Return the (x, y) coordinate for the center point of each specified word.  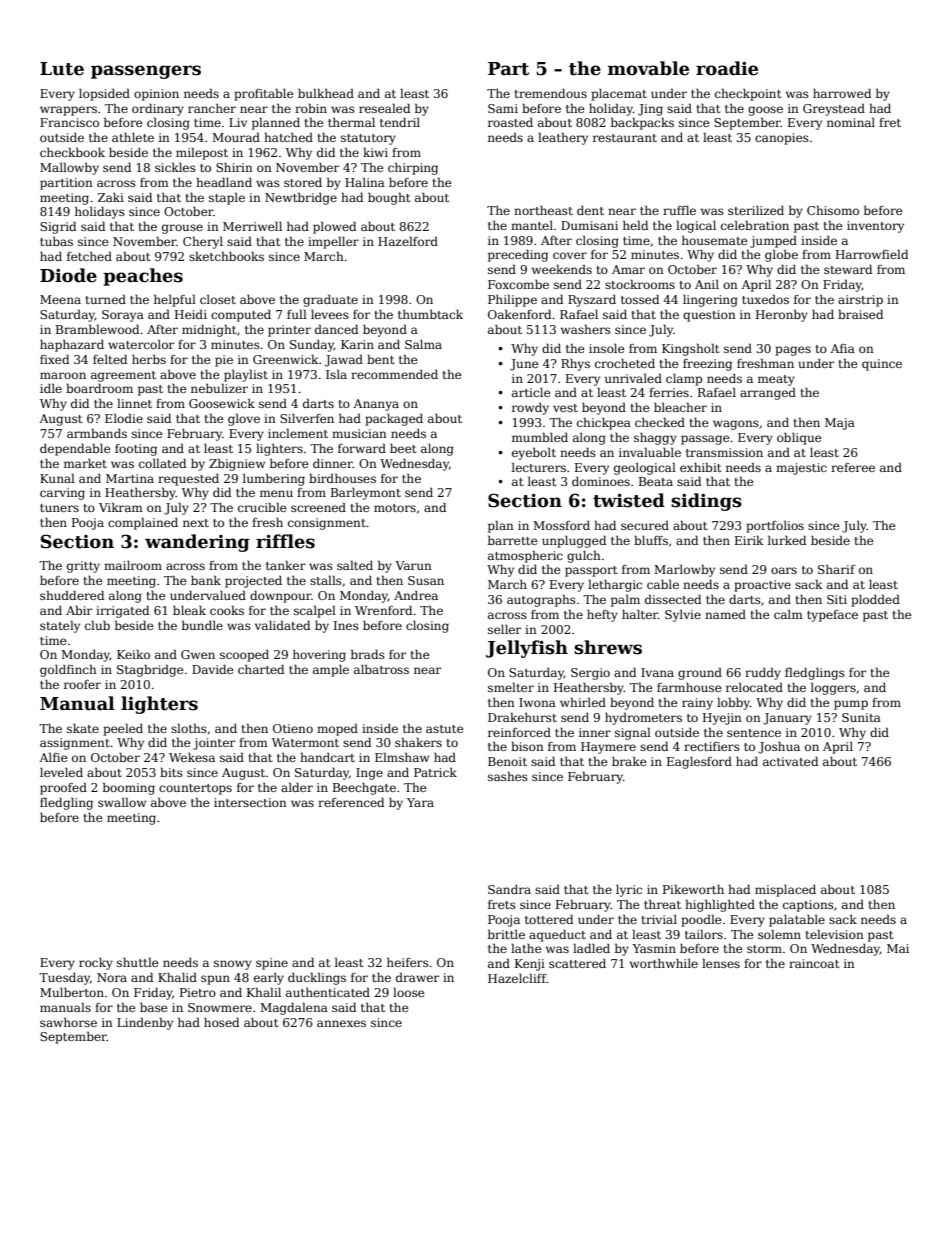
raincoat (814, 963)
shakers (418, 742)
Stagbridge (150, 670)
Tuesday (64, 979)
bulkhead (326, 93)
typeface (832, 616)
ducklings (317, 978)
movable (648, 68)
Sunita (861, 717)
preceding (518, 255)
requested (188, 480)
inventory (875, 227)
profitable (264, 94)
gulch (584, 556)
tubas (56, 241)
